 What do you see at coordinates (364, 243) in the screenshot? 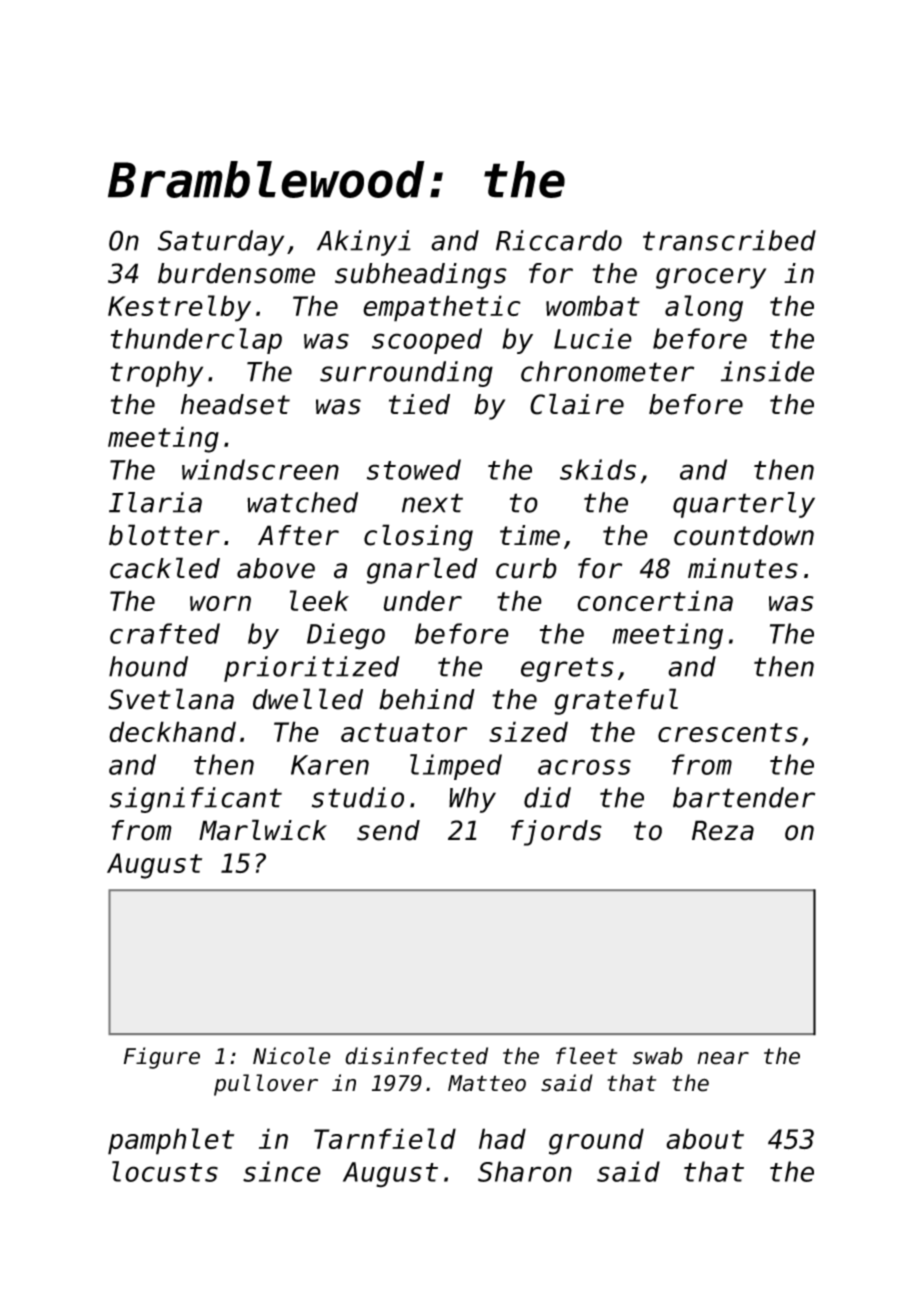
I see `Akinyi` at bounding box center [364, 243].
